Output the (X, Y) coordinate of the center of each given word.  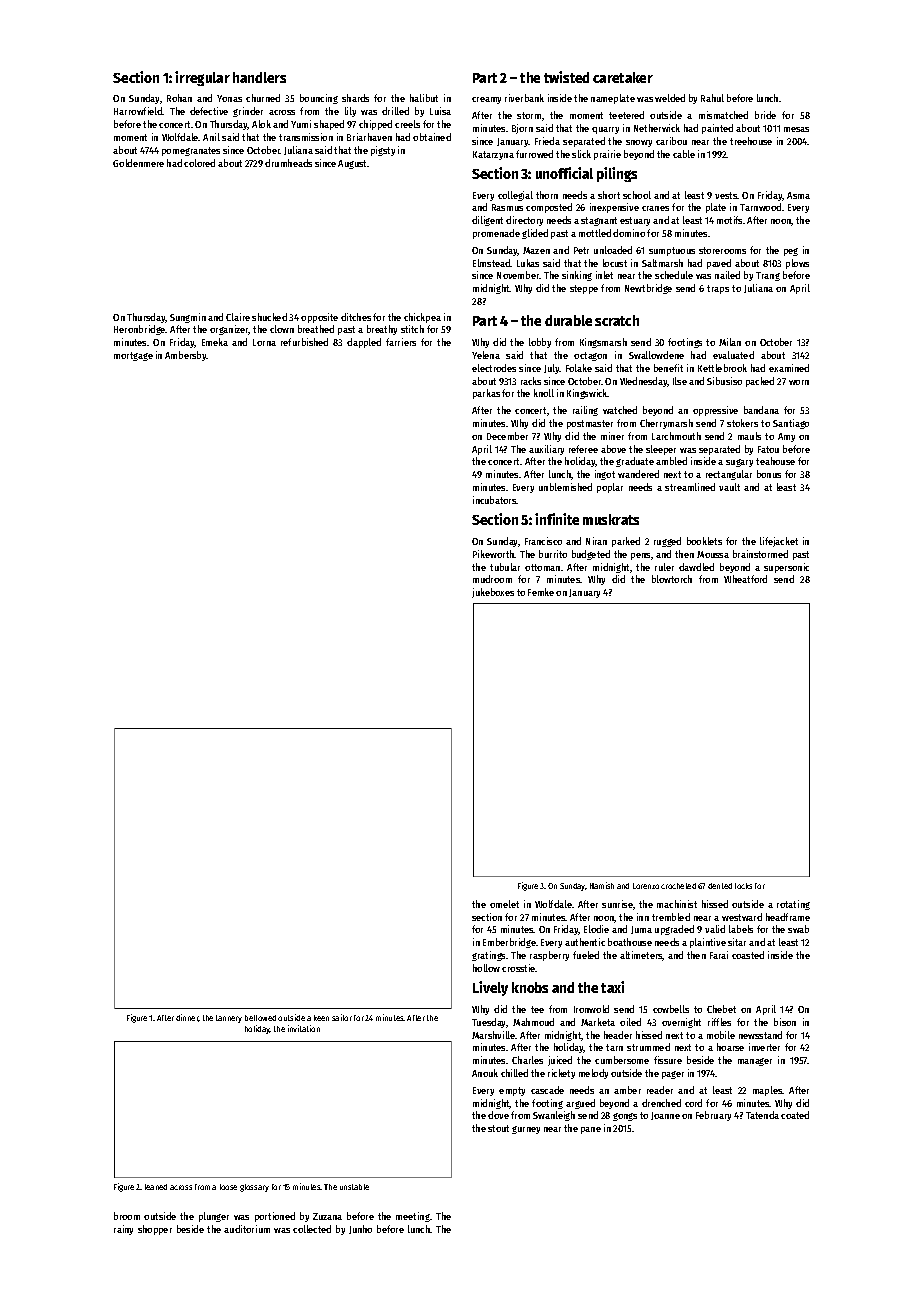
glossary (254, 1188)
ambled (671, 461)
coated (795, 1115)
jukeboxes (493, 593)
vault (729, 487)
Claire (238, 317)
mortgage (133, 356)
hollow (486, 968)
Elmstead (492, 263)
